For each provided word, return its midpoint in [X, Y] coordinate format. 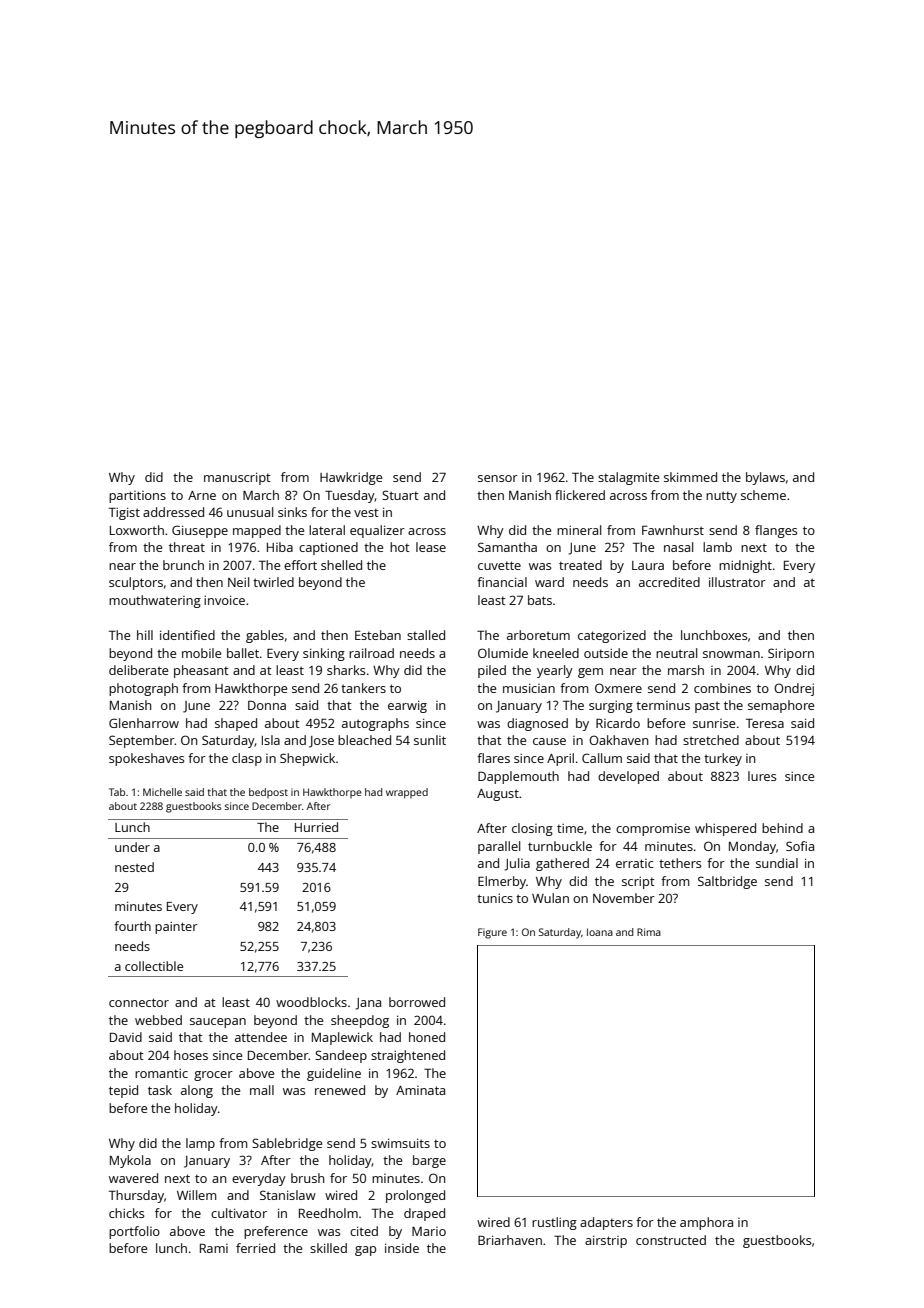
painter [176, 928]
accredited [669, 582]
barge [429, 1161]
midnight [745, 566]
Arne [202, 495]
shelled [341, 565]
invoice [224, 600]
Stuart [400, 495]
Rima [649, 932]
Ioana [600, 932]
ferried [255, 1248]
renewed [340, 1090]
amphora [706, 1223]
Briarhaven [510, 1240]
